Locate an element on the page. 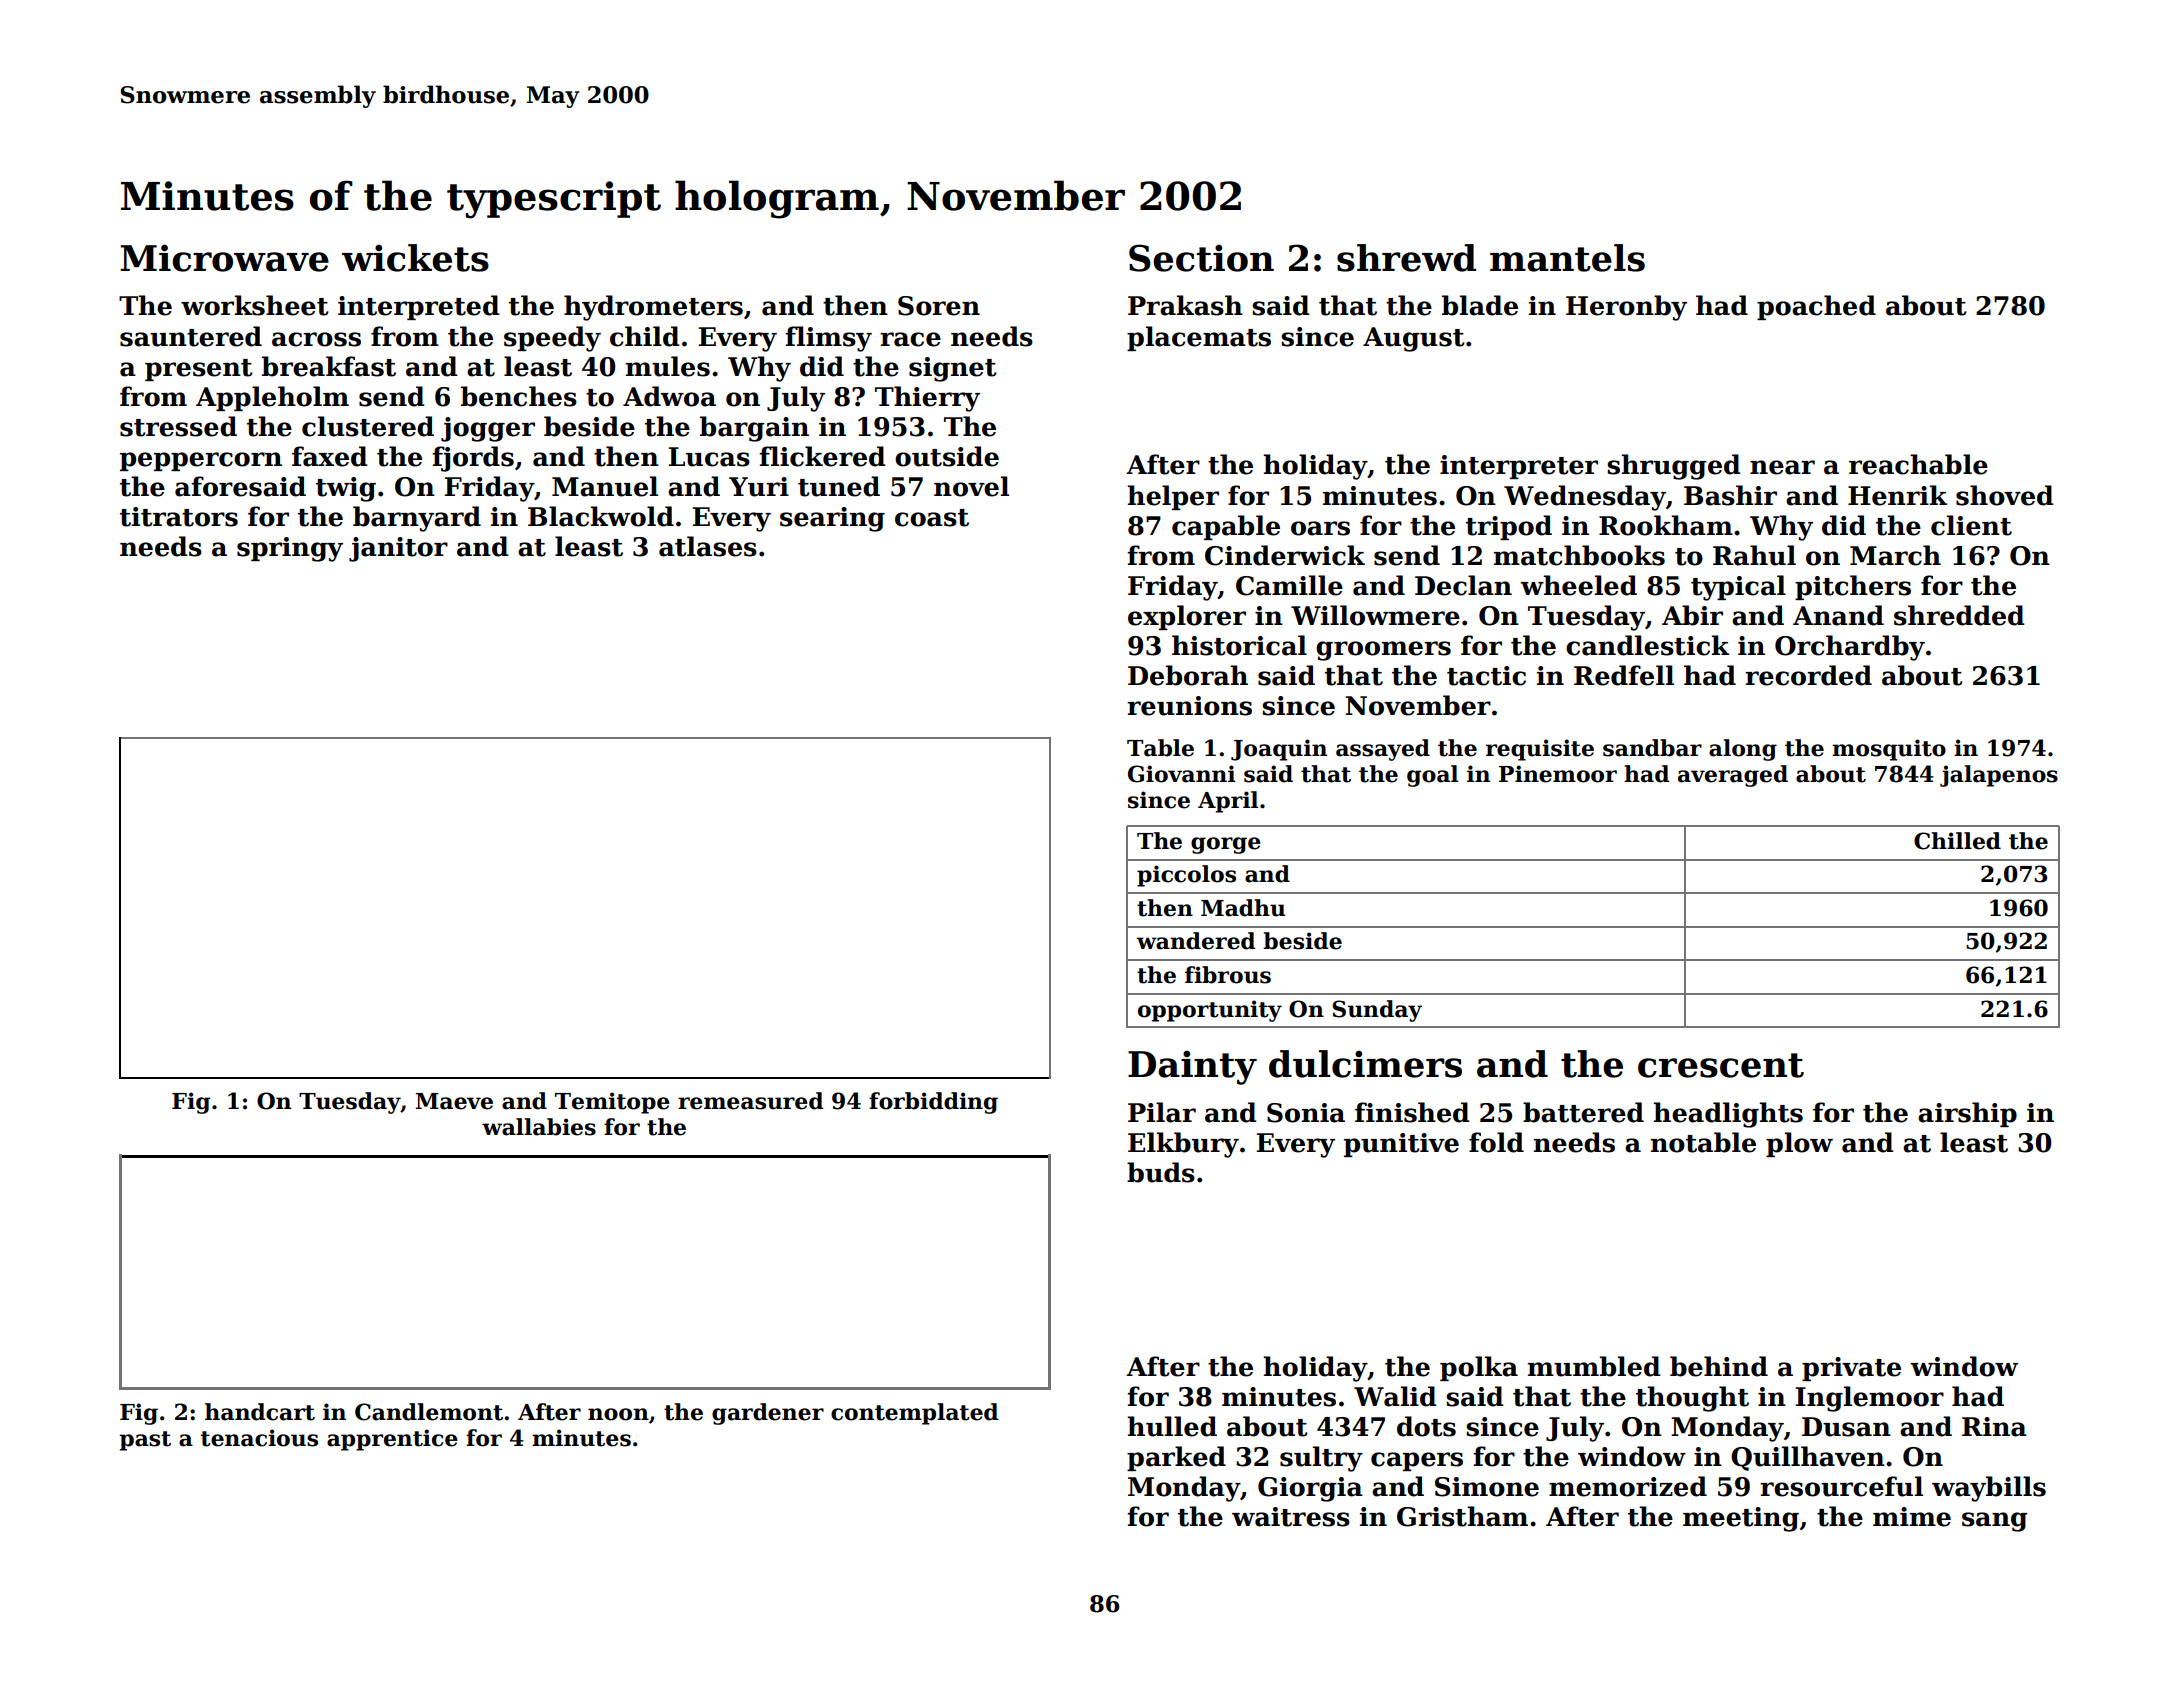 This page has width=2178, height=1683. wickets is located at coordinates (415, 258).
